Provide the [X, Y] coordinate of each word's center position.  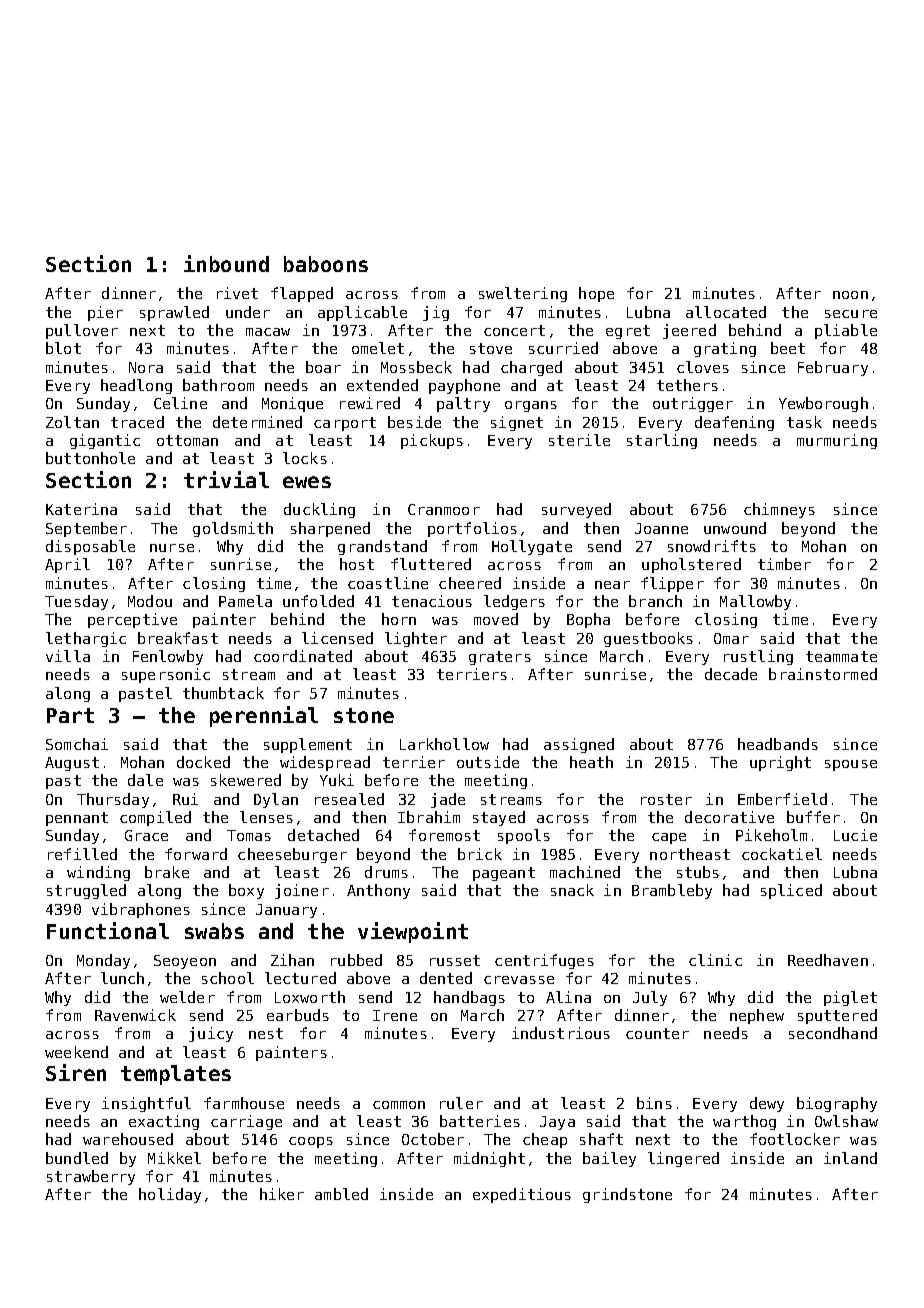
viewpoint [413, 932]
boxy [246, 891]
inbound [226, 263]
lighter [416, 639]
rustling [758, 657]
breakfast [178, 638]
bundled [77, 1158]
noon [850, 295]
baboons [326, 264]
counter [657, 1033]
